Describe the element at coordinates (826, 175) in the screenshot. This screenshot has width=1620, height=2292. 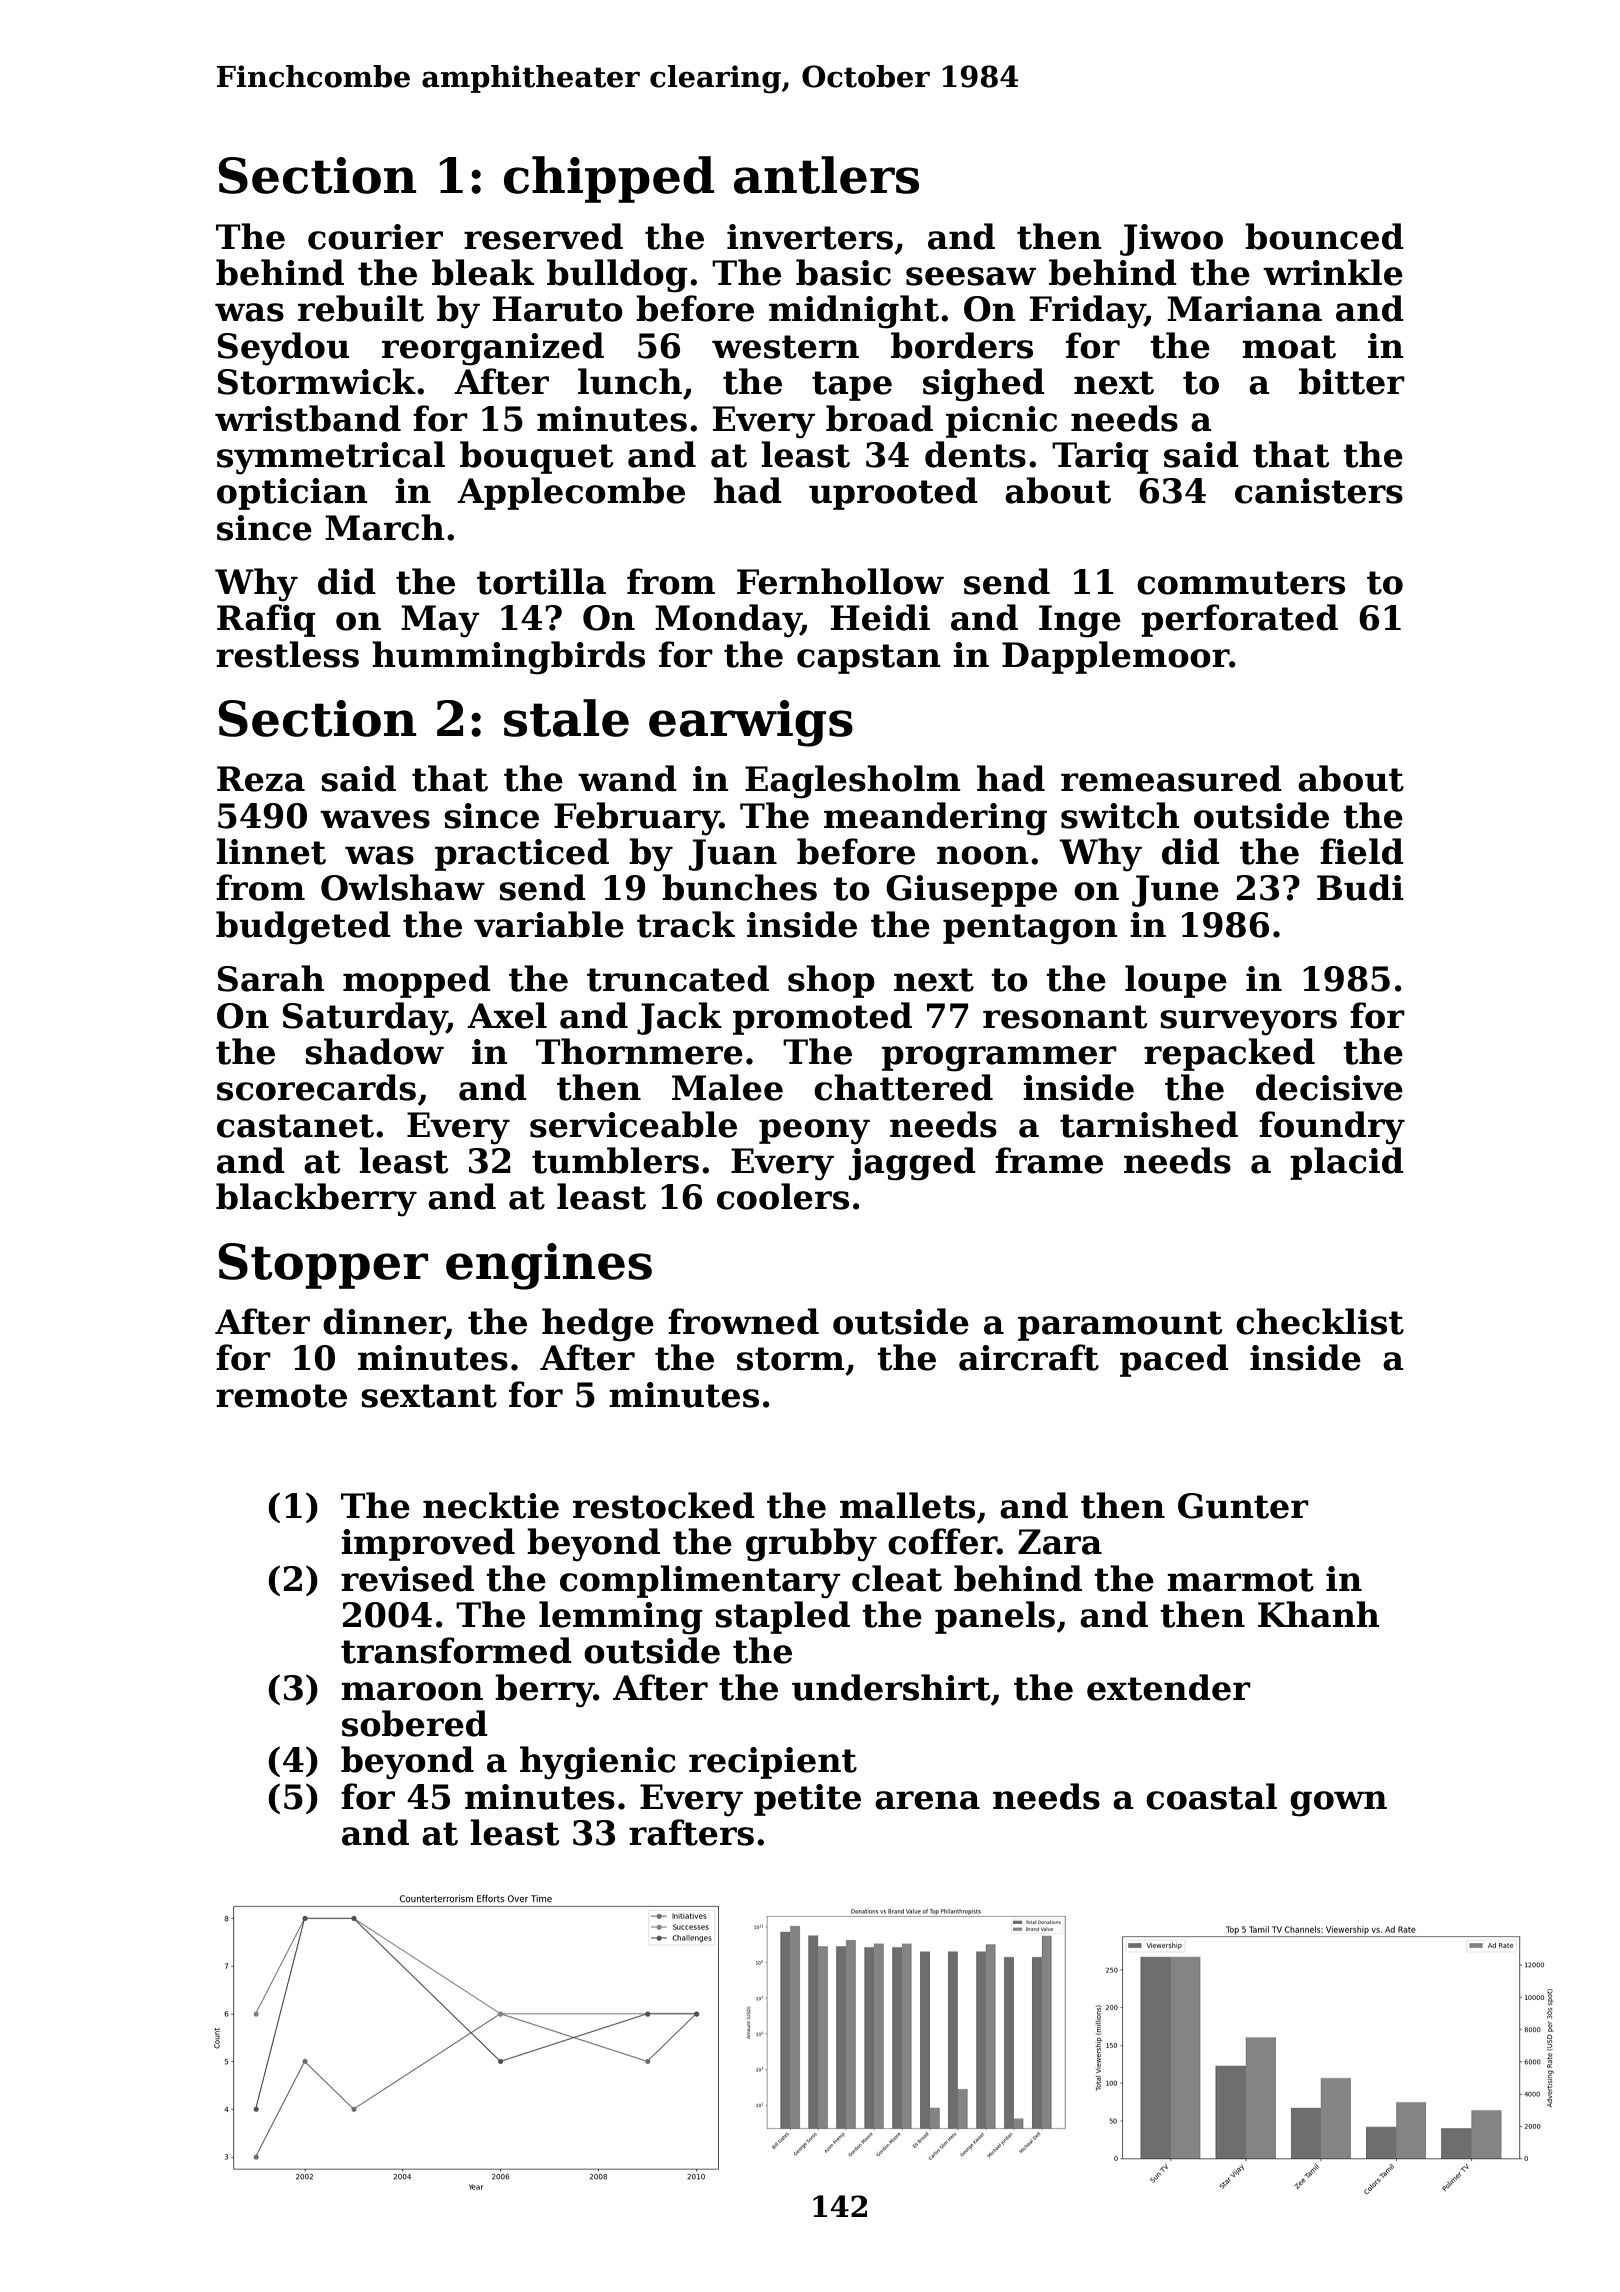
I see `antlers` at that location.
